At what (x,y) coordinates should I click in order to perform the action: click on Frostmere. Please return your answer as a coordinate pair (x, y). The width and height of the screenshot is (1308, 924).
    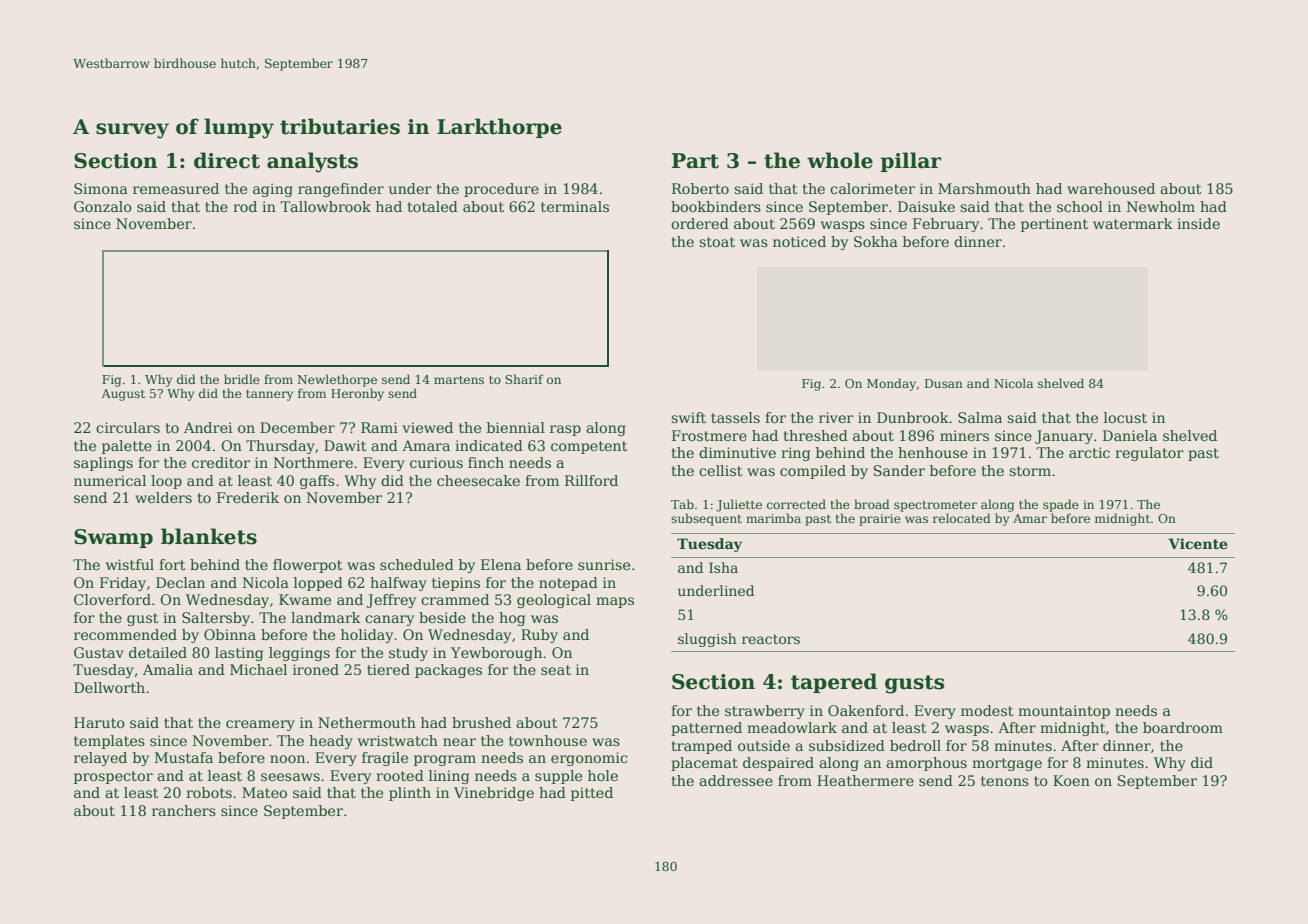
    Looking at the image, I should click on (709, 435).
